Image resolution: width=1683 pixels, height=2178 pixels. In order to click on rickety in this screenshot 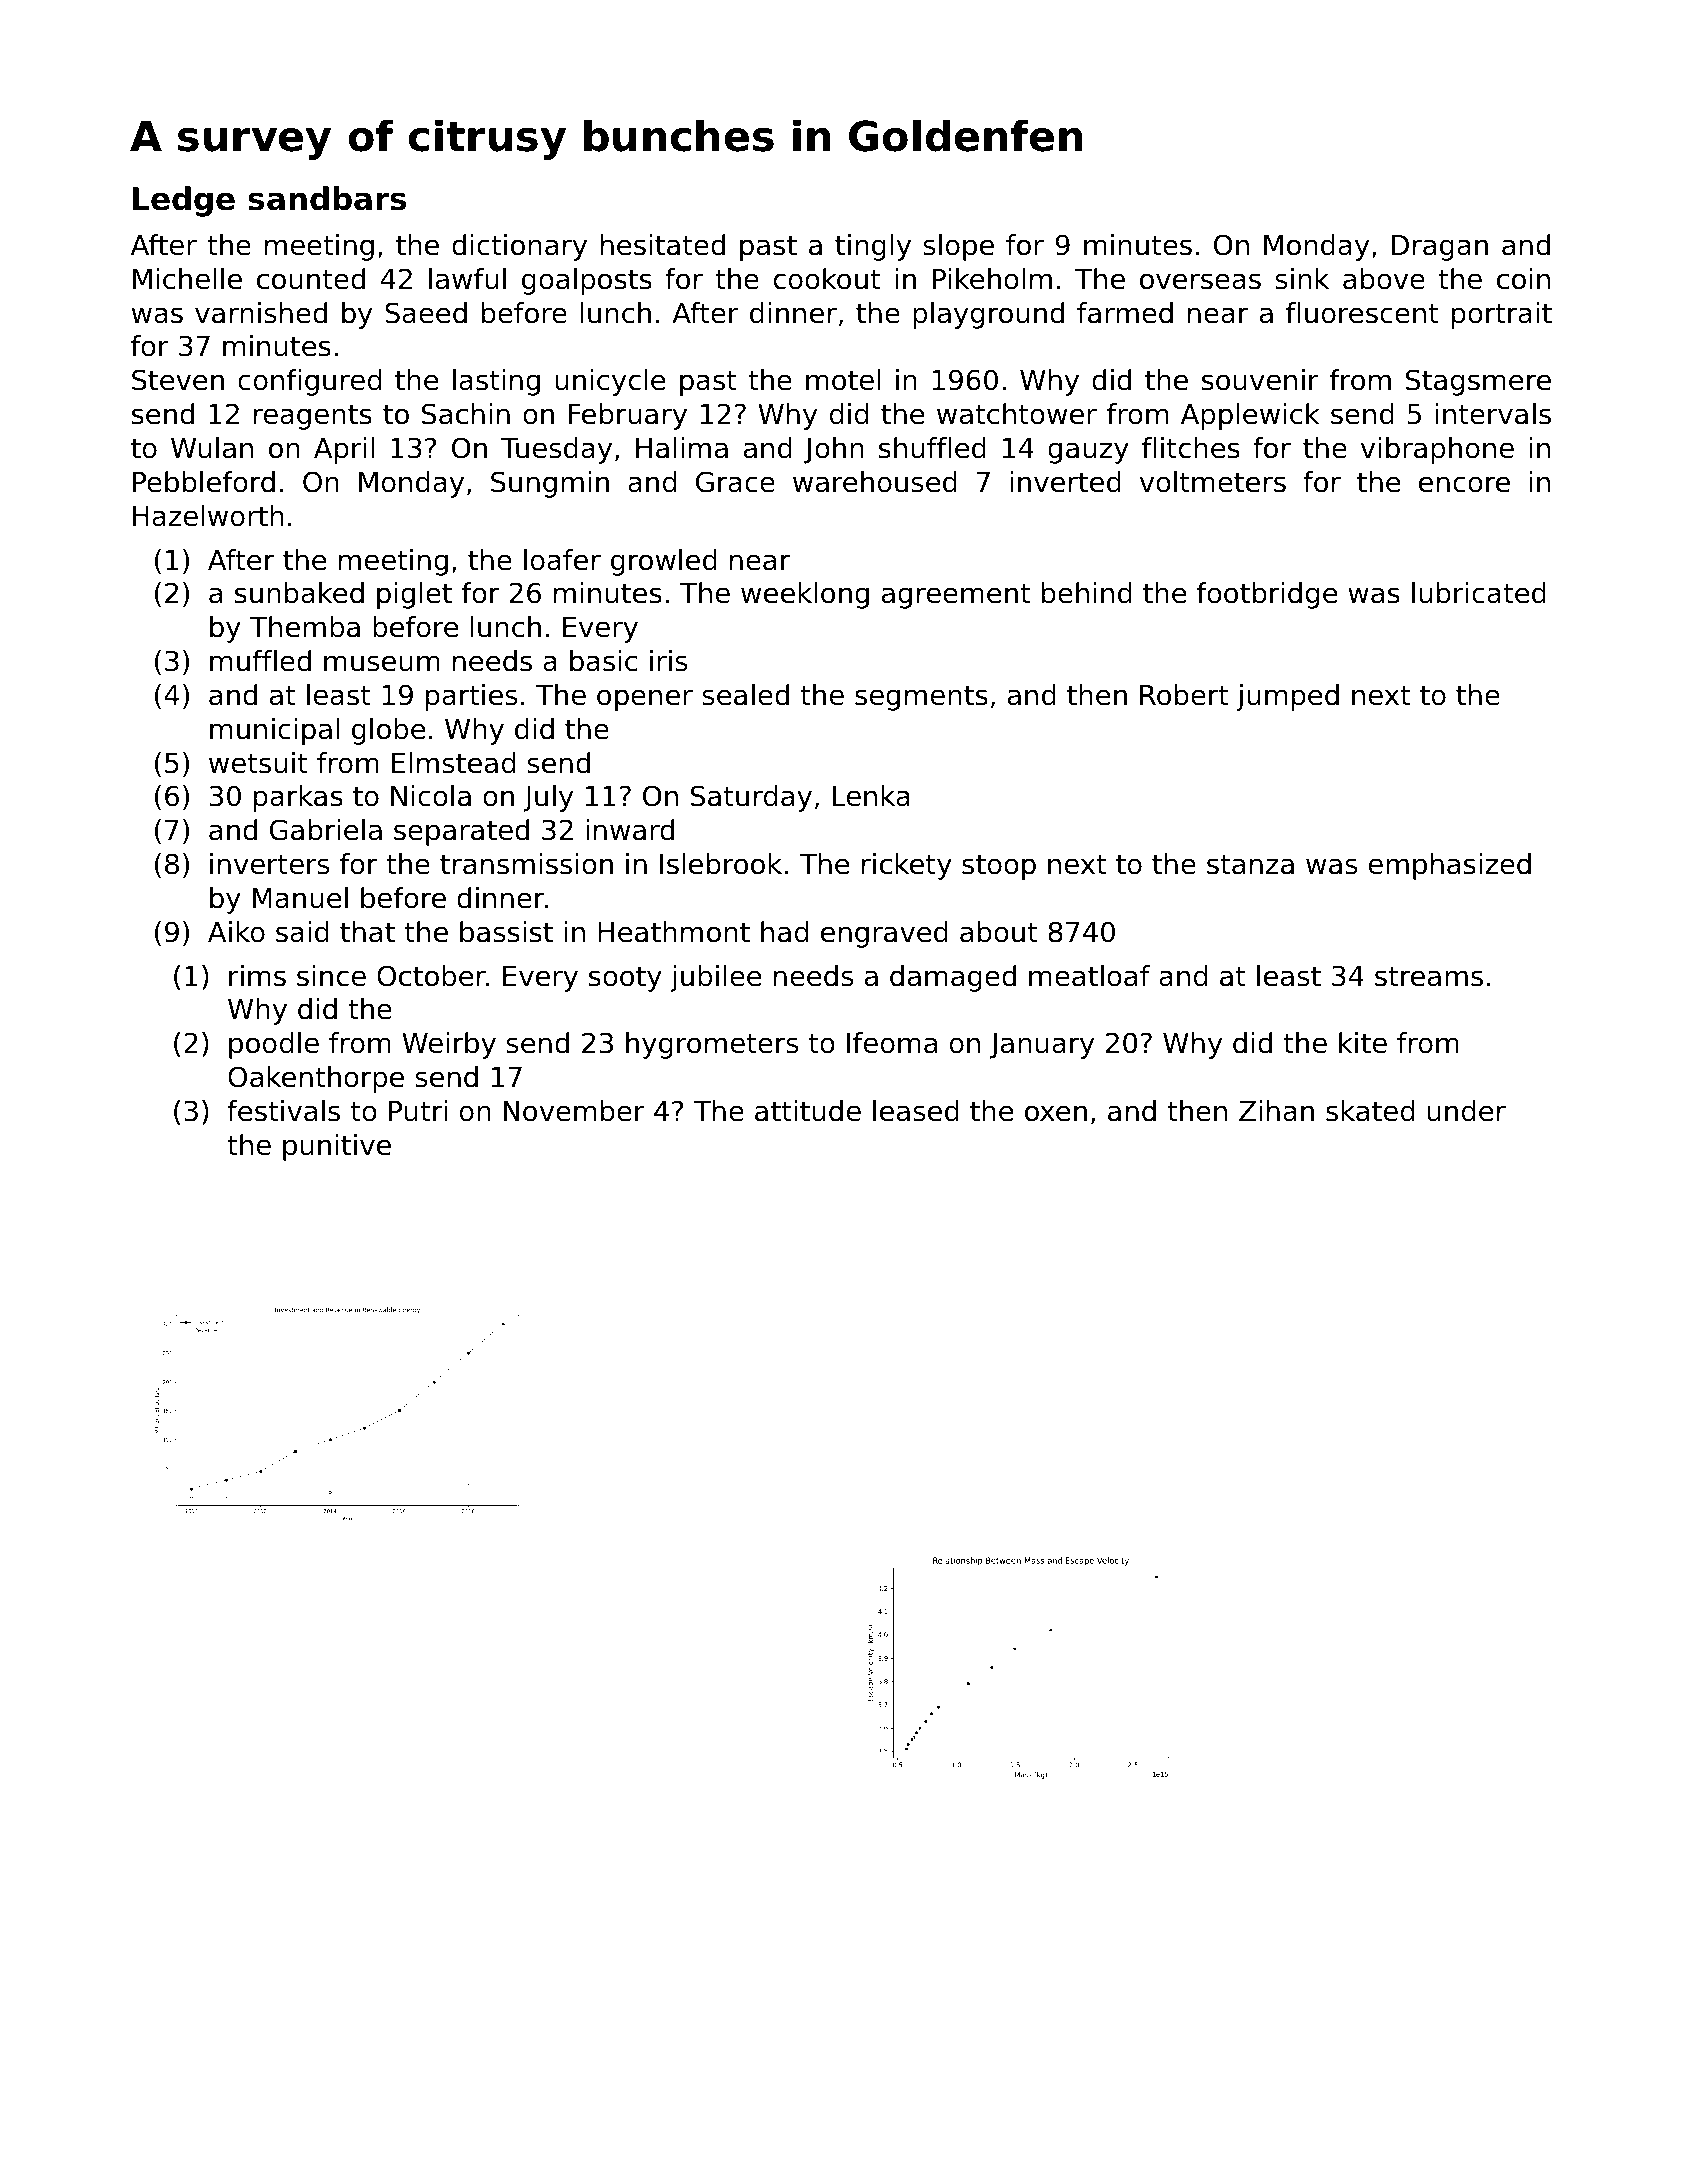, I will do `click(907, 866)`.
